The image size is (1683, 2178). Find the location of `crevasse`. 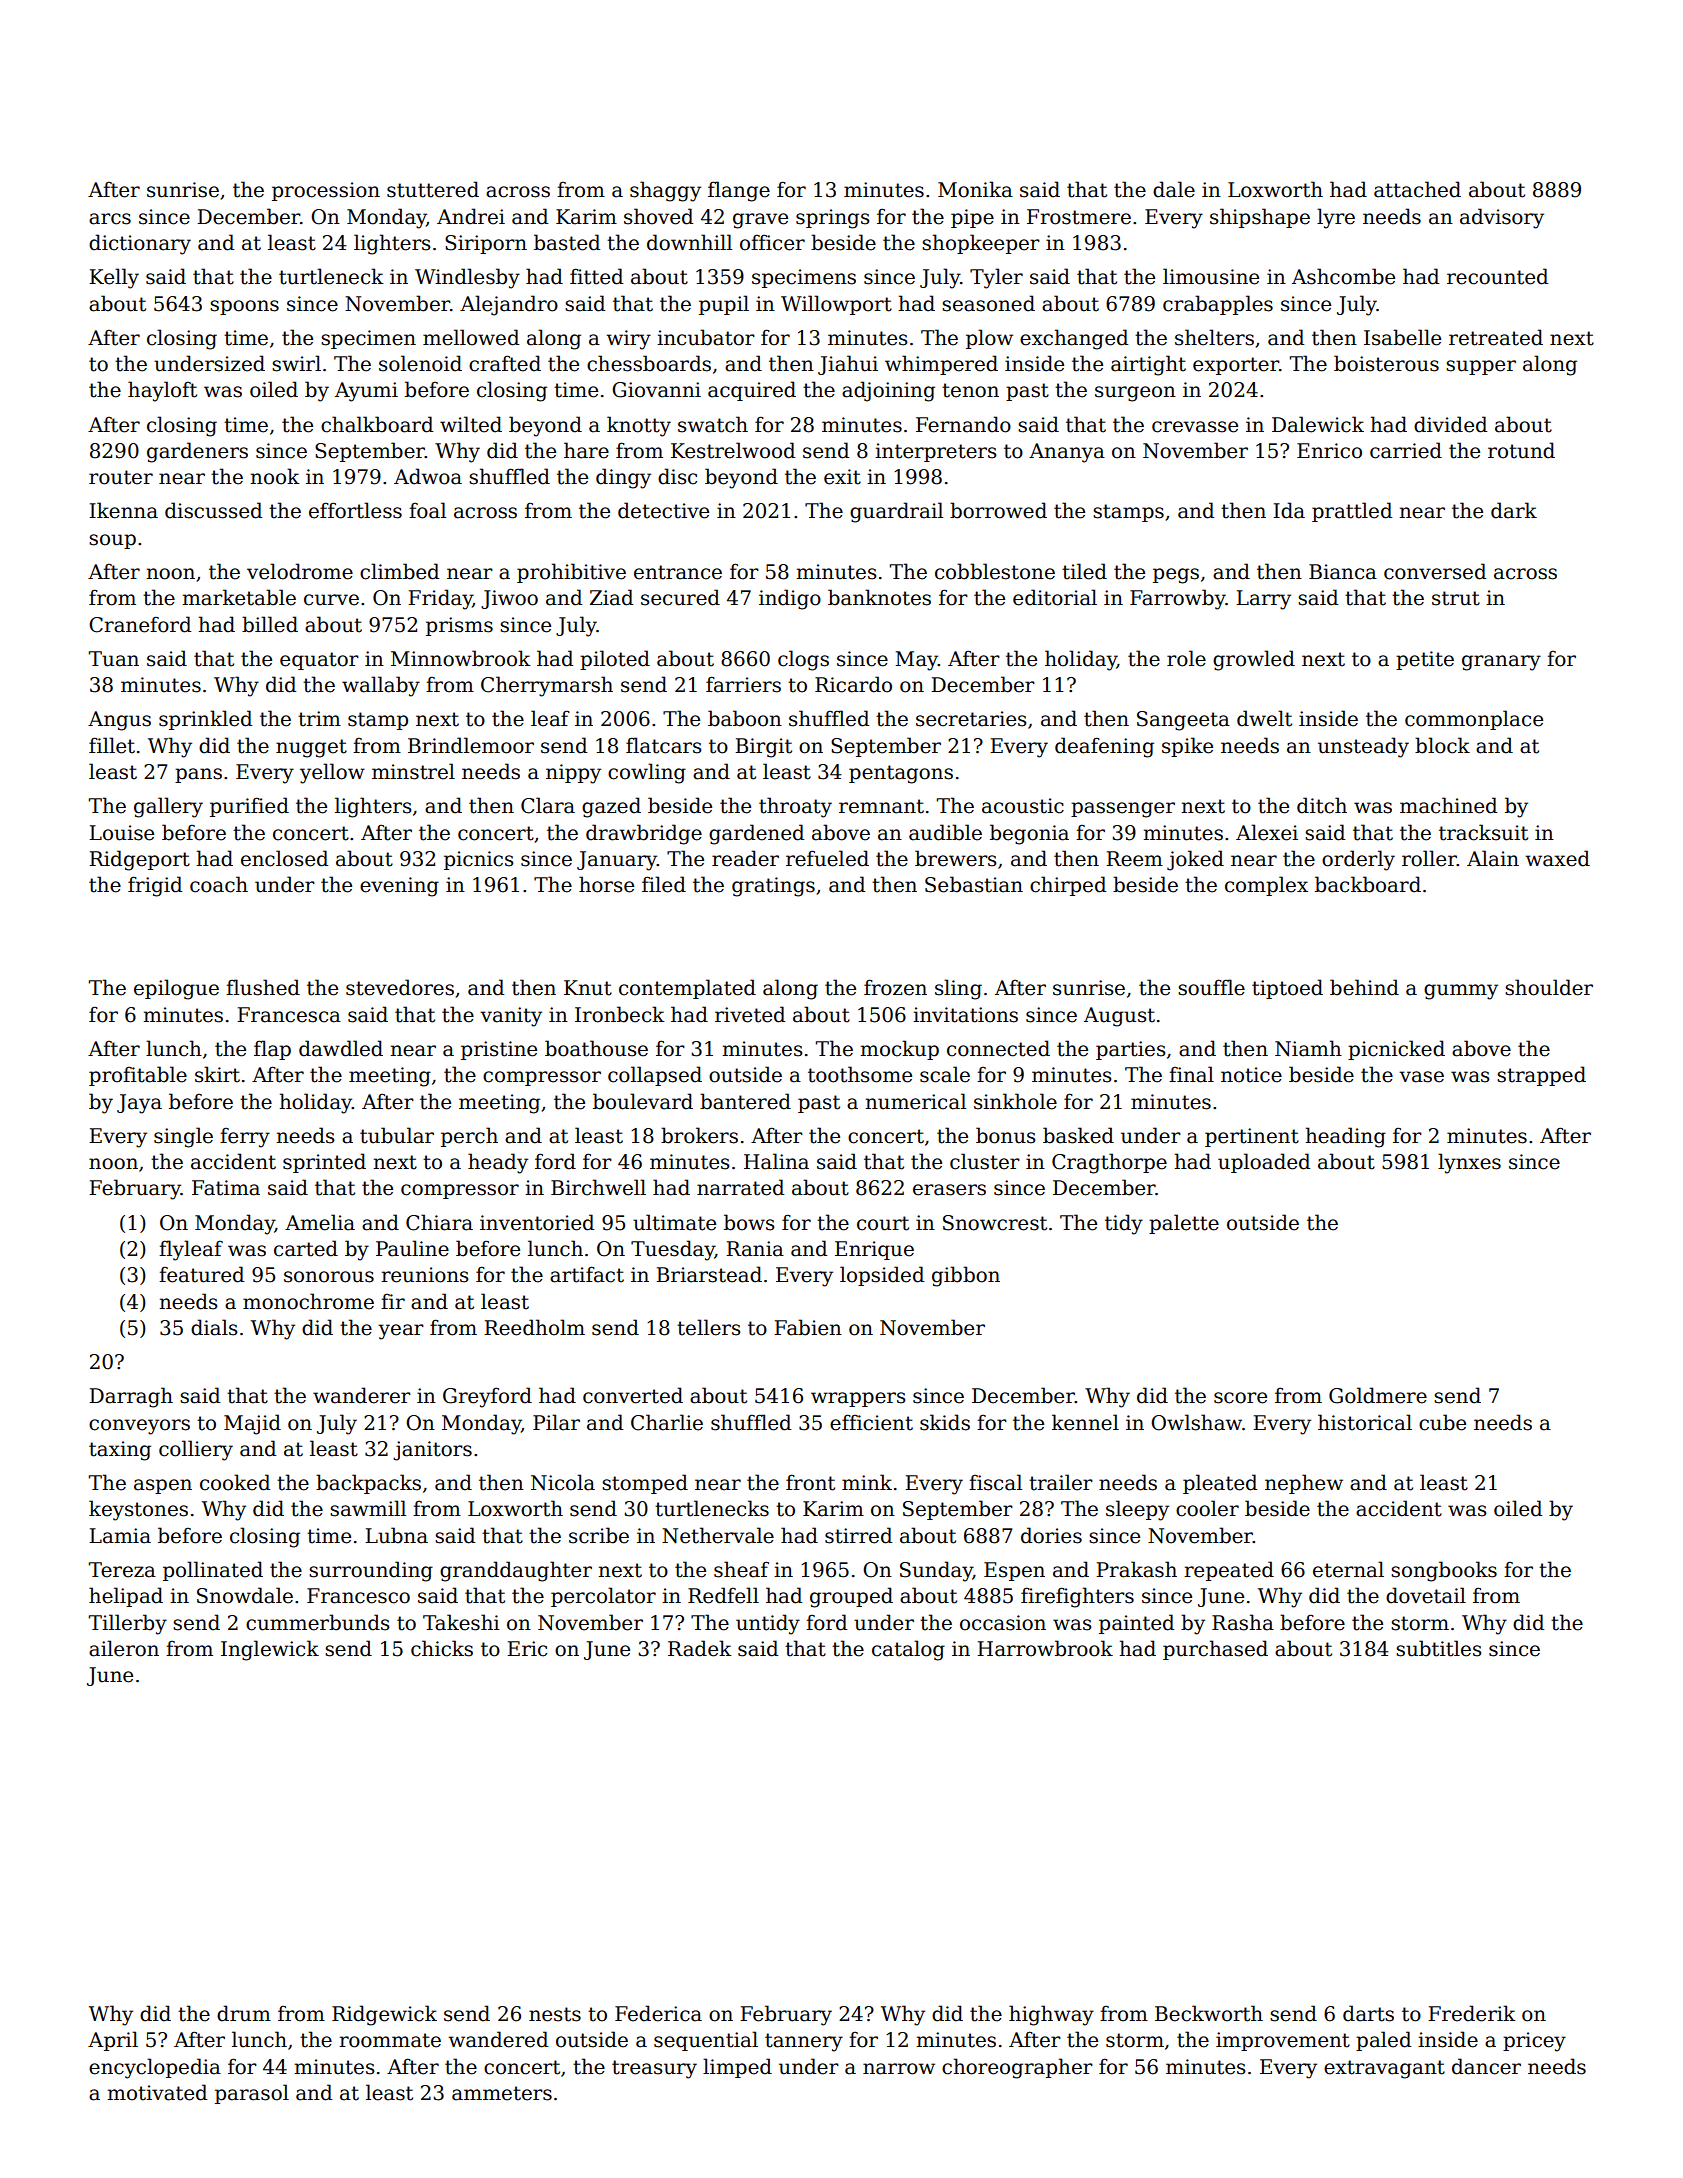

crevasse is located at coordinates (1195, 427).
